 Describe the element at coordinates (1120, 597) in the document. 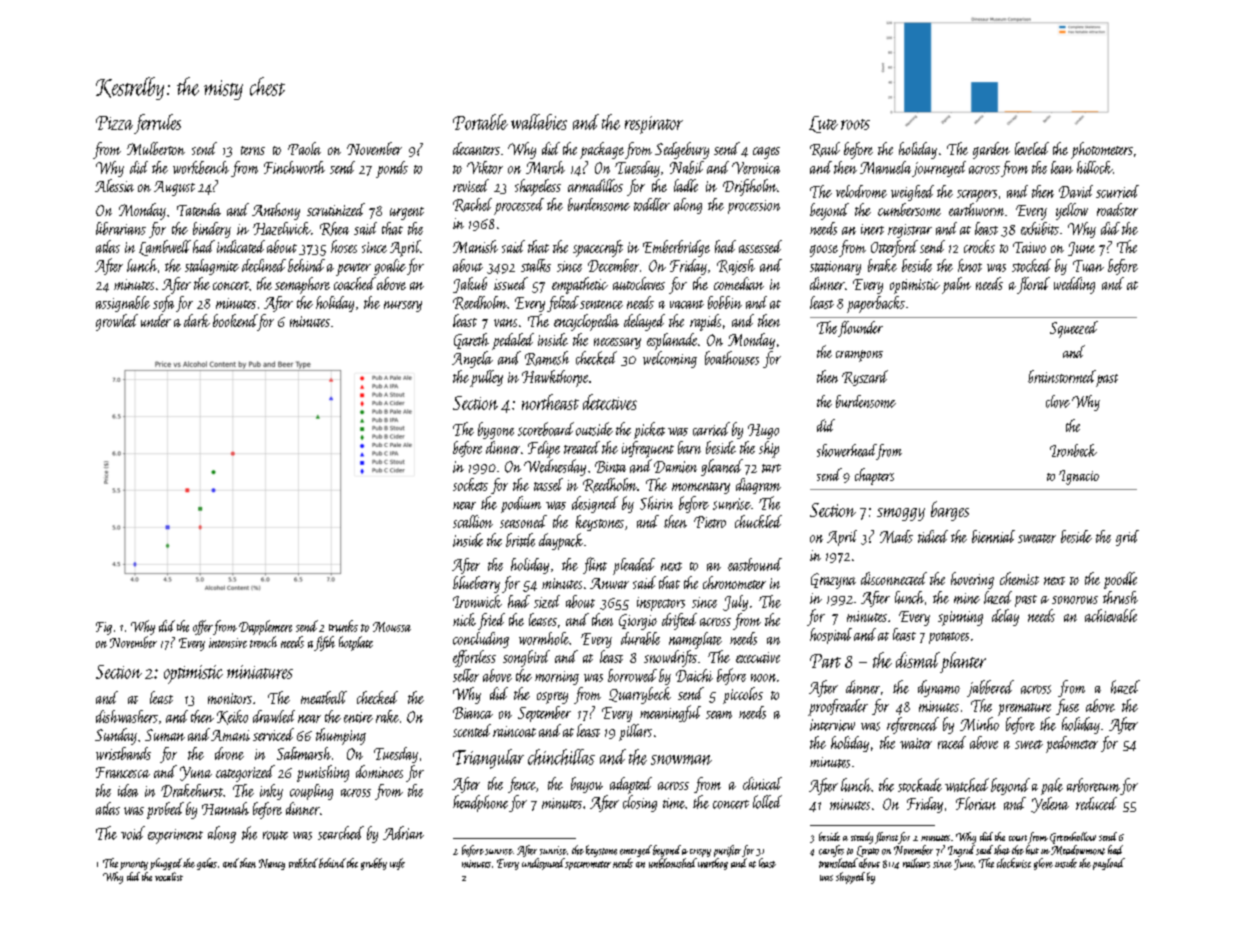

I see `thrush` at that location.
